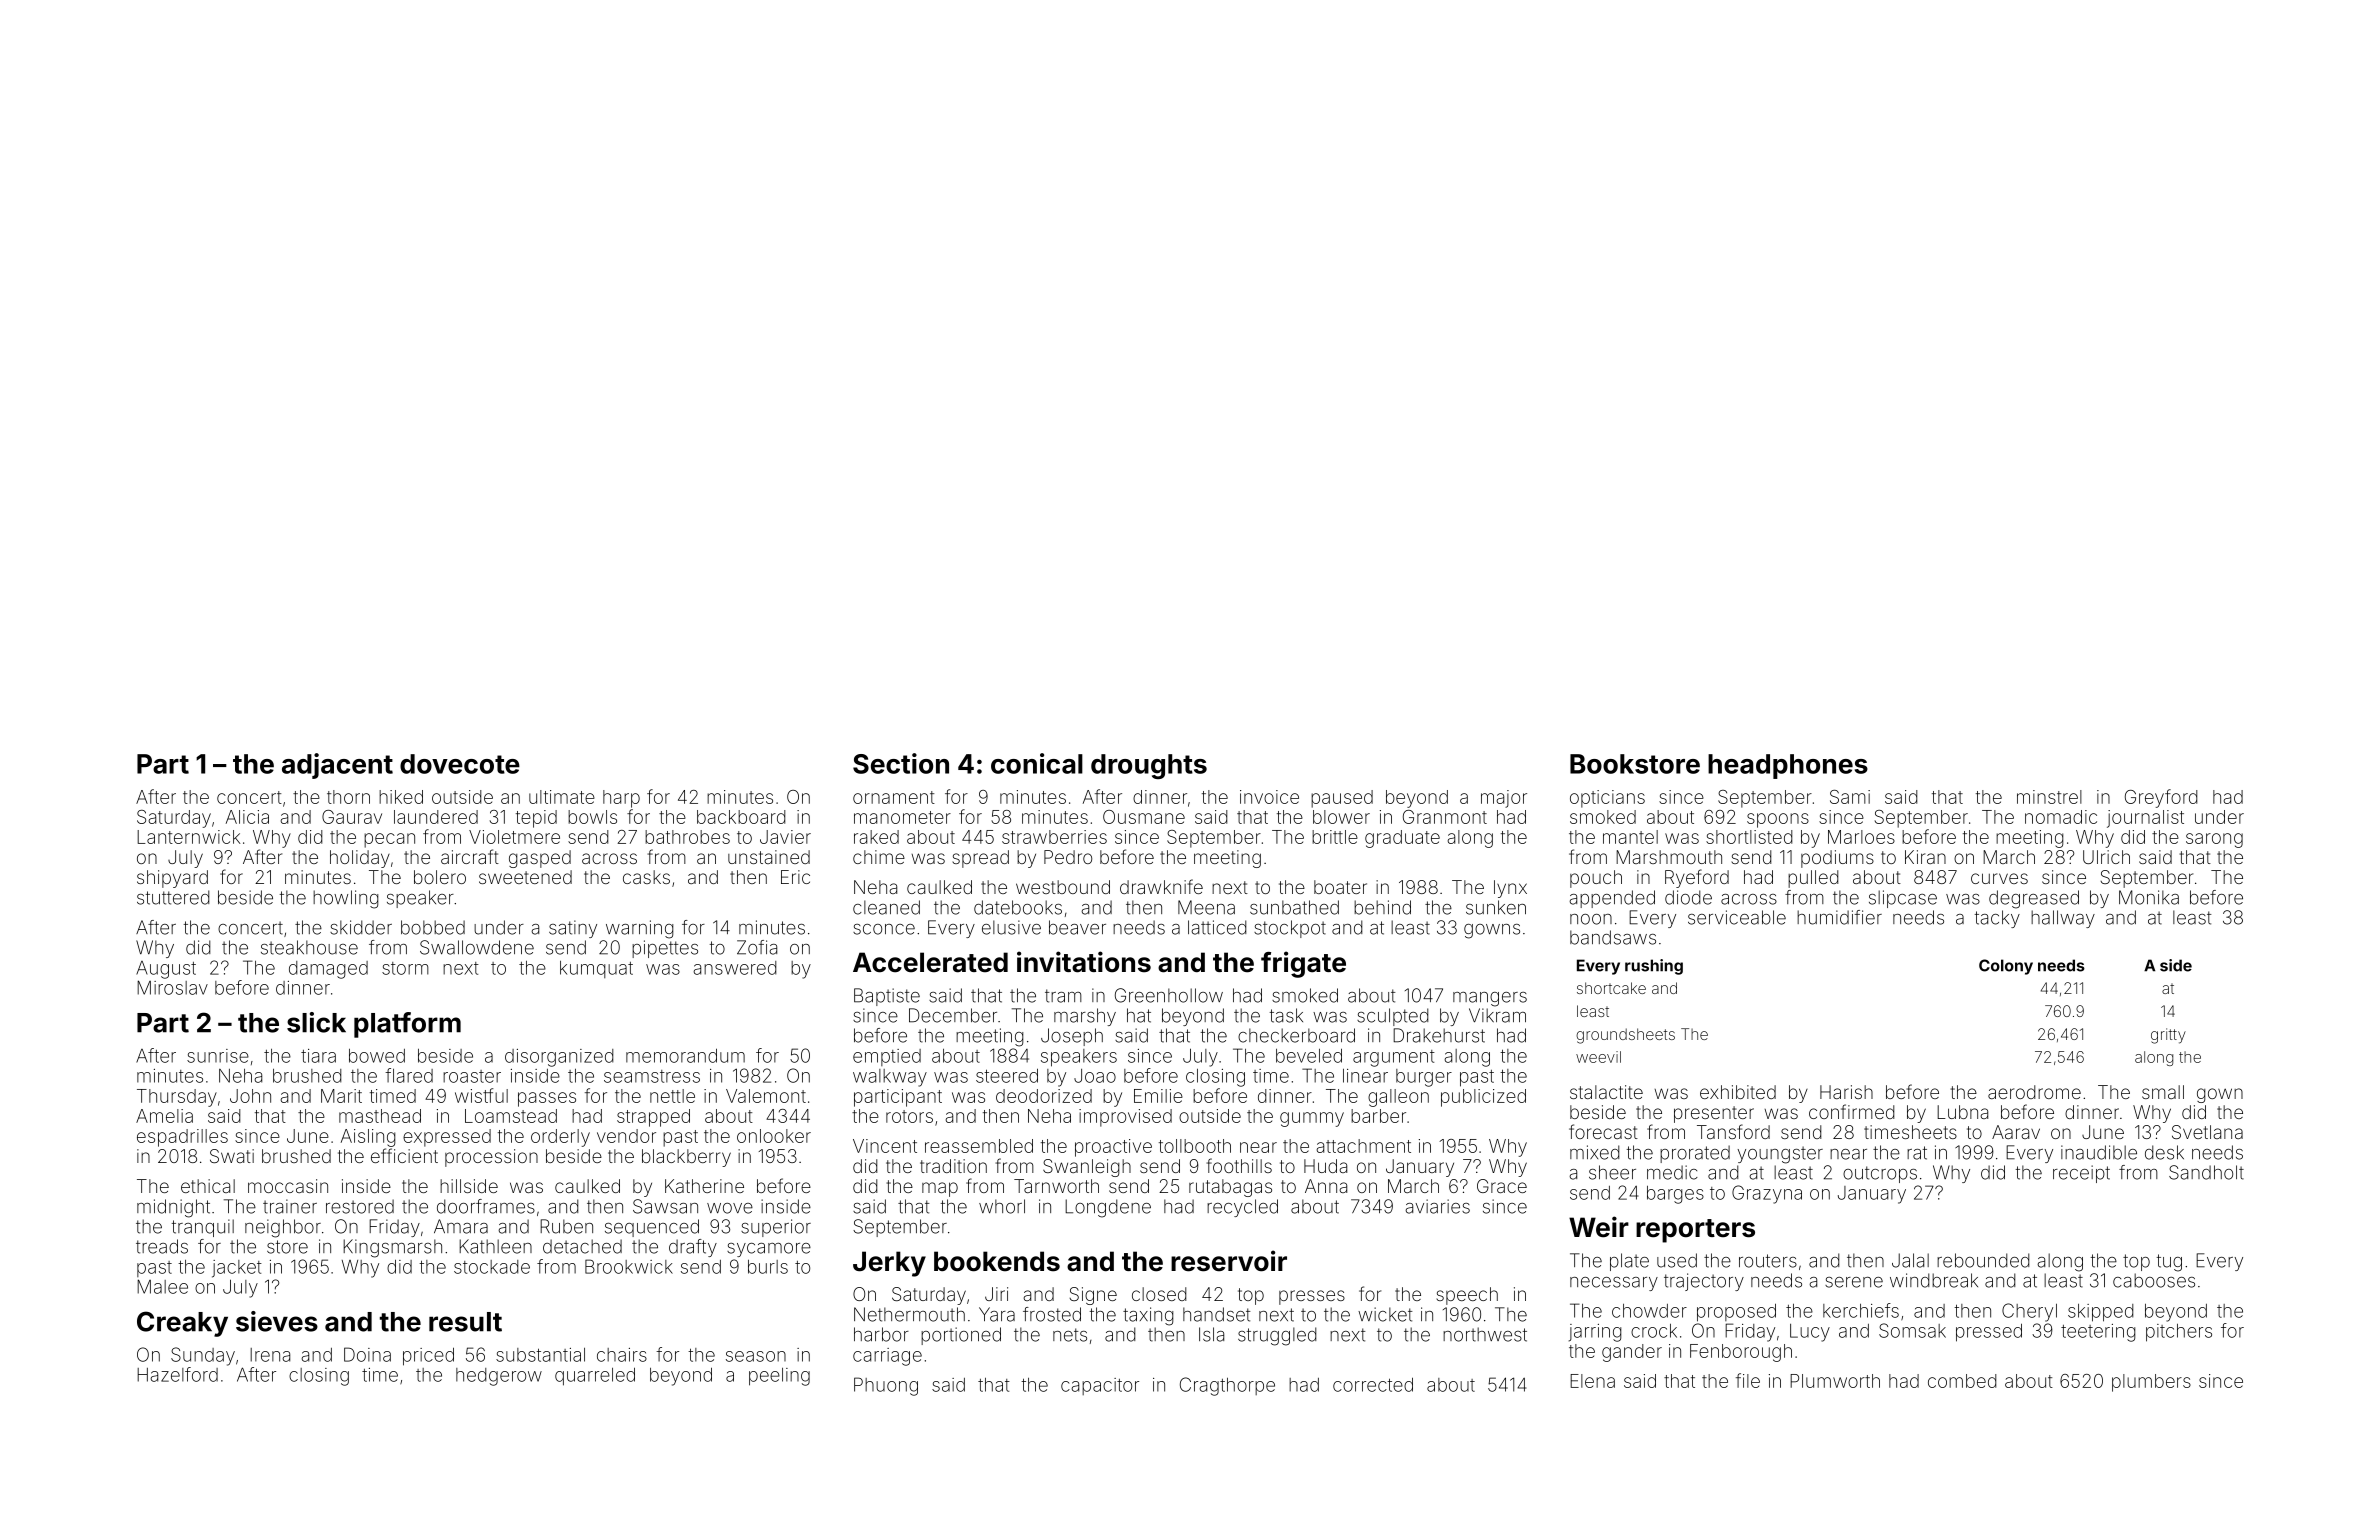  What do you see at coordinates (1654, 967) in the screenshot?
I see `rushing` at bounding box center [1654, 967].
